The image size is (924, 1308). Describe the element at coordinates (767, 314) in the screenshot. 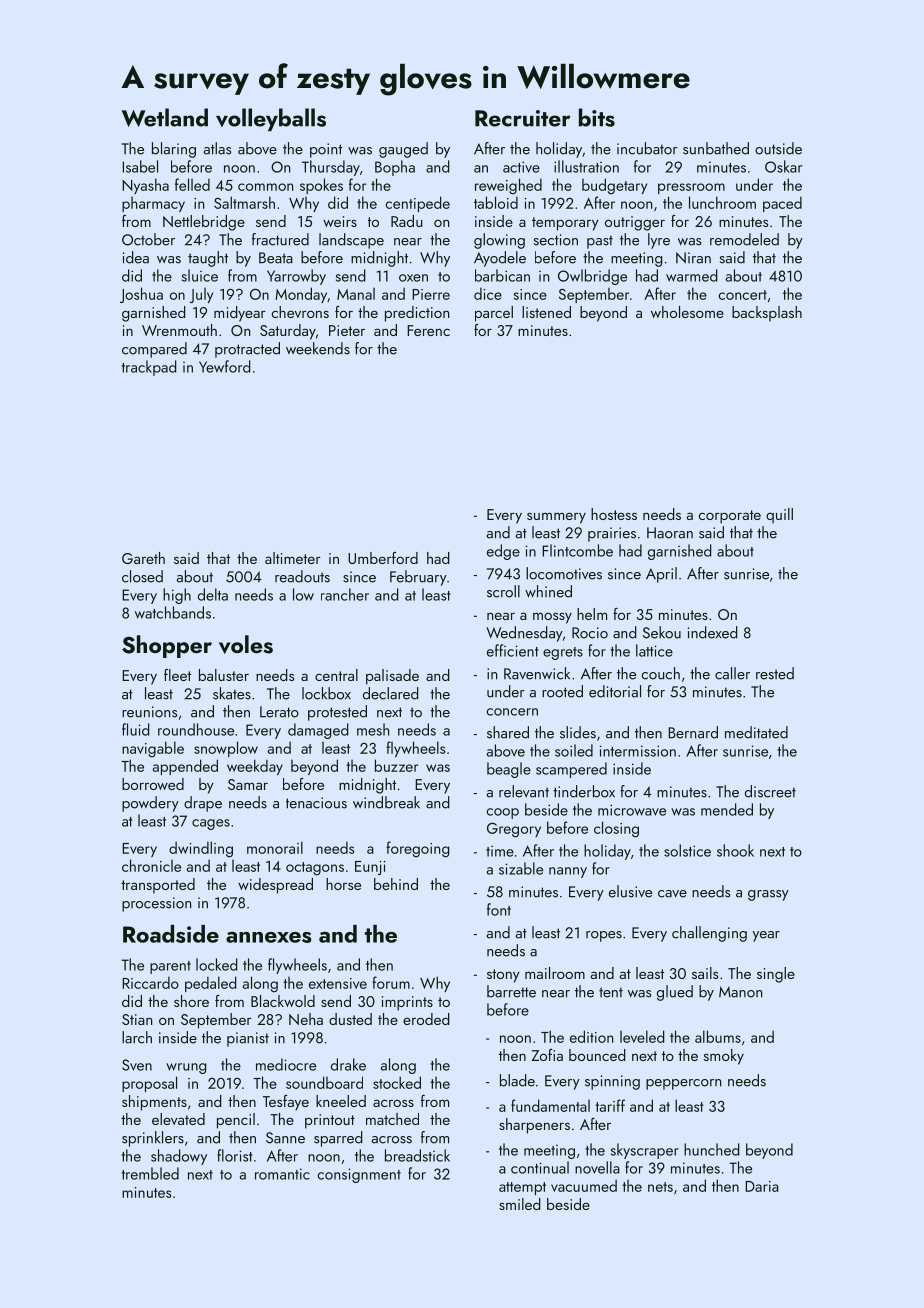

I see `backsplash` at that location.
